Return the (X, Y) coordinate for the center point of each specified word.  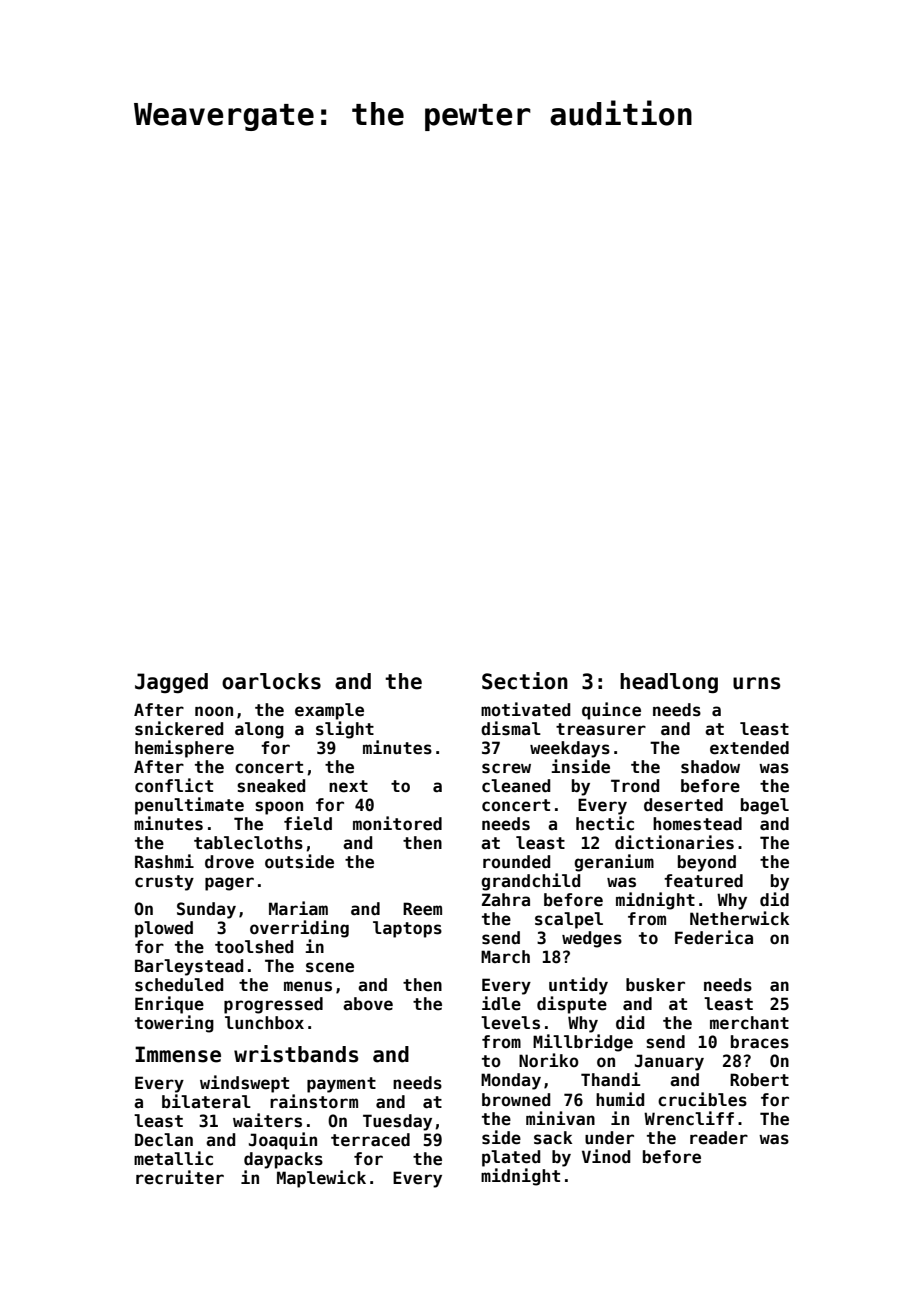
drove (229, 862)
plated (511, 1158)
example (329, 711)
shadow (710, 767)
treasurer (601, 729)
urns (757, 683)
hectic (605, 823)
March (505, 957)
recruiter (180, 1177)
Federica (714, 937)
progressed (273, 1005)
